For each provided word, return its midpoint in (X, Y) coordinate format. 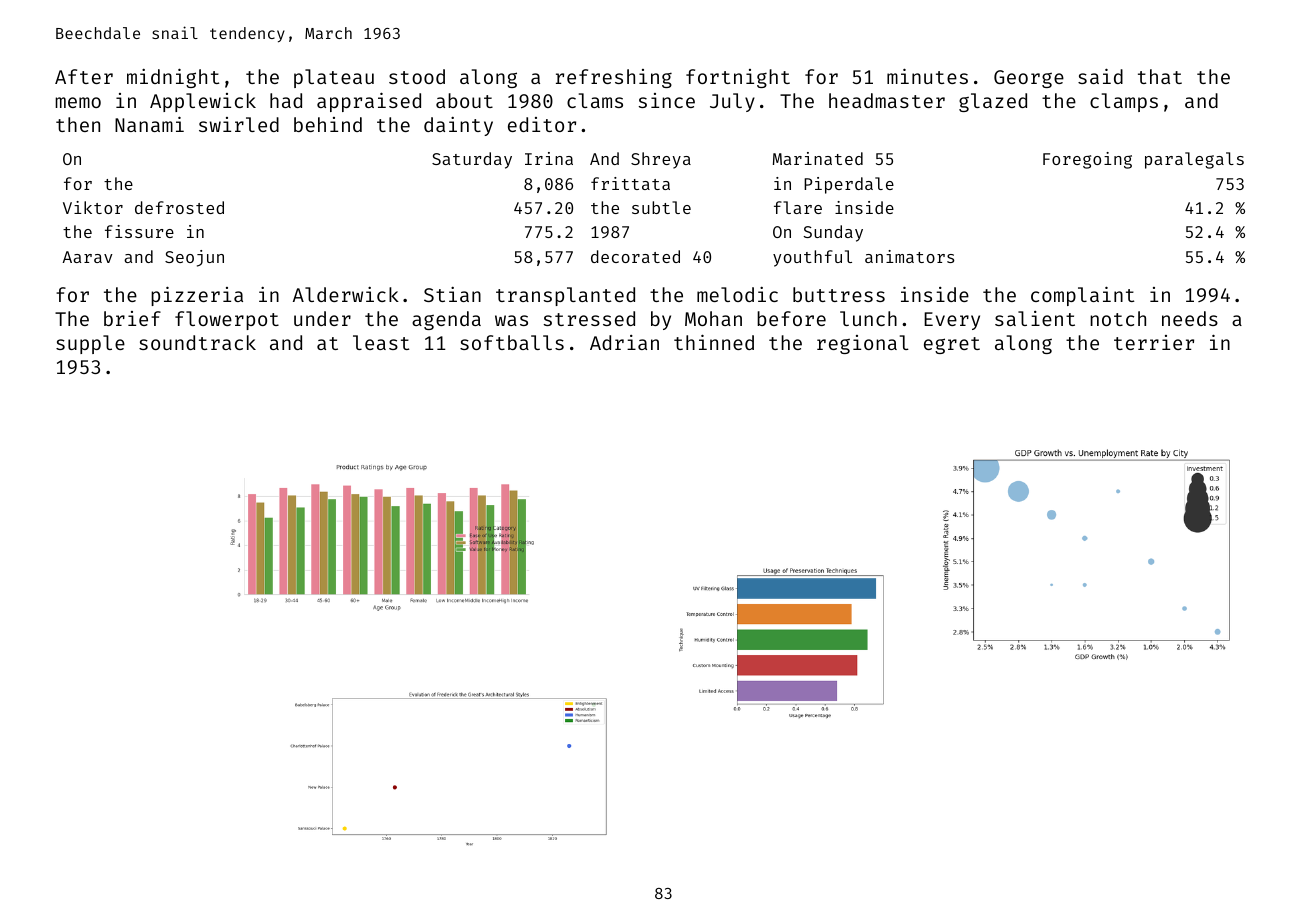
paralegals (1194, 160)
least (381, 342)
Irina (549, 158)
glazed (993, 102)
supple (90, 344)
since (667, 100)
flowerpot (227, 320)
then (78, 124)
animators (909, 256)
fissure (139, 231)
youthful (812, 258)
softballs (512, 342)
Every (952, 321)
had (286, 100)
